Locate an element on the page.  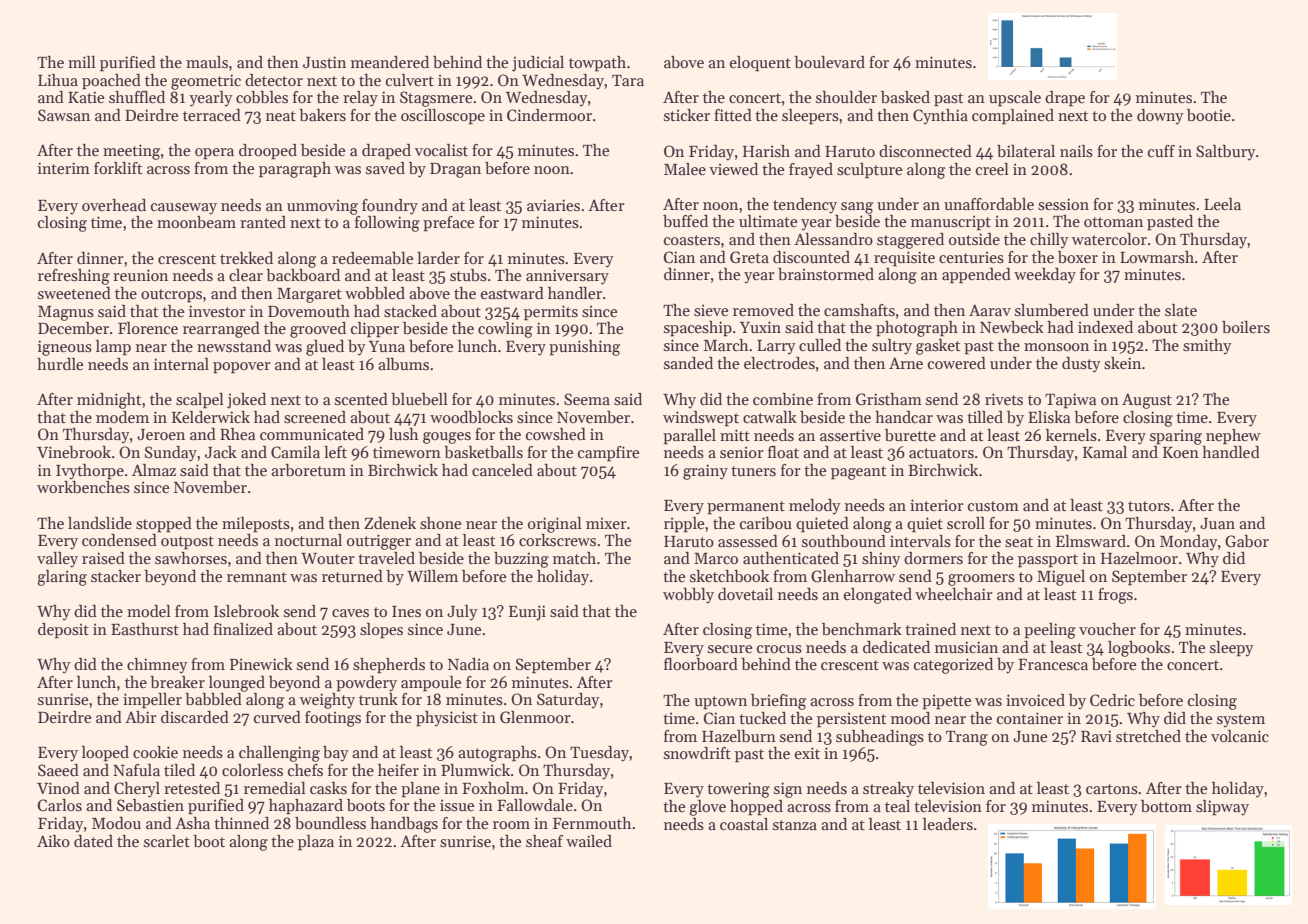
Jeroen is located at coordinates (161, 434).
